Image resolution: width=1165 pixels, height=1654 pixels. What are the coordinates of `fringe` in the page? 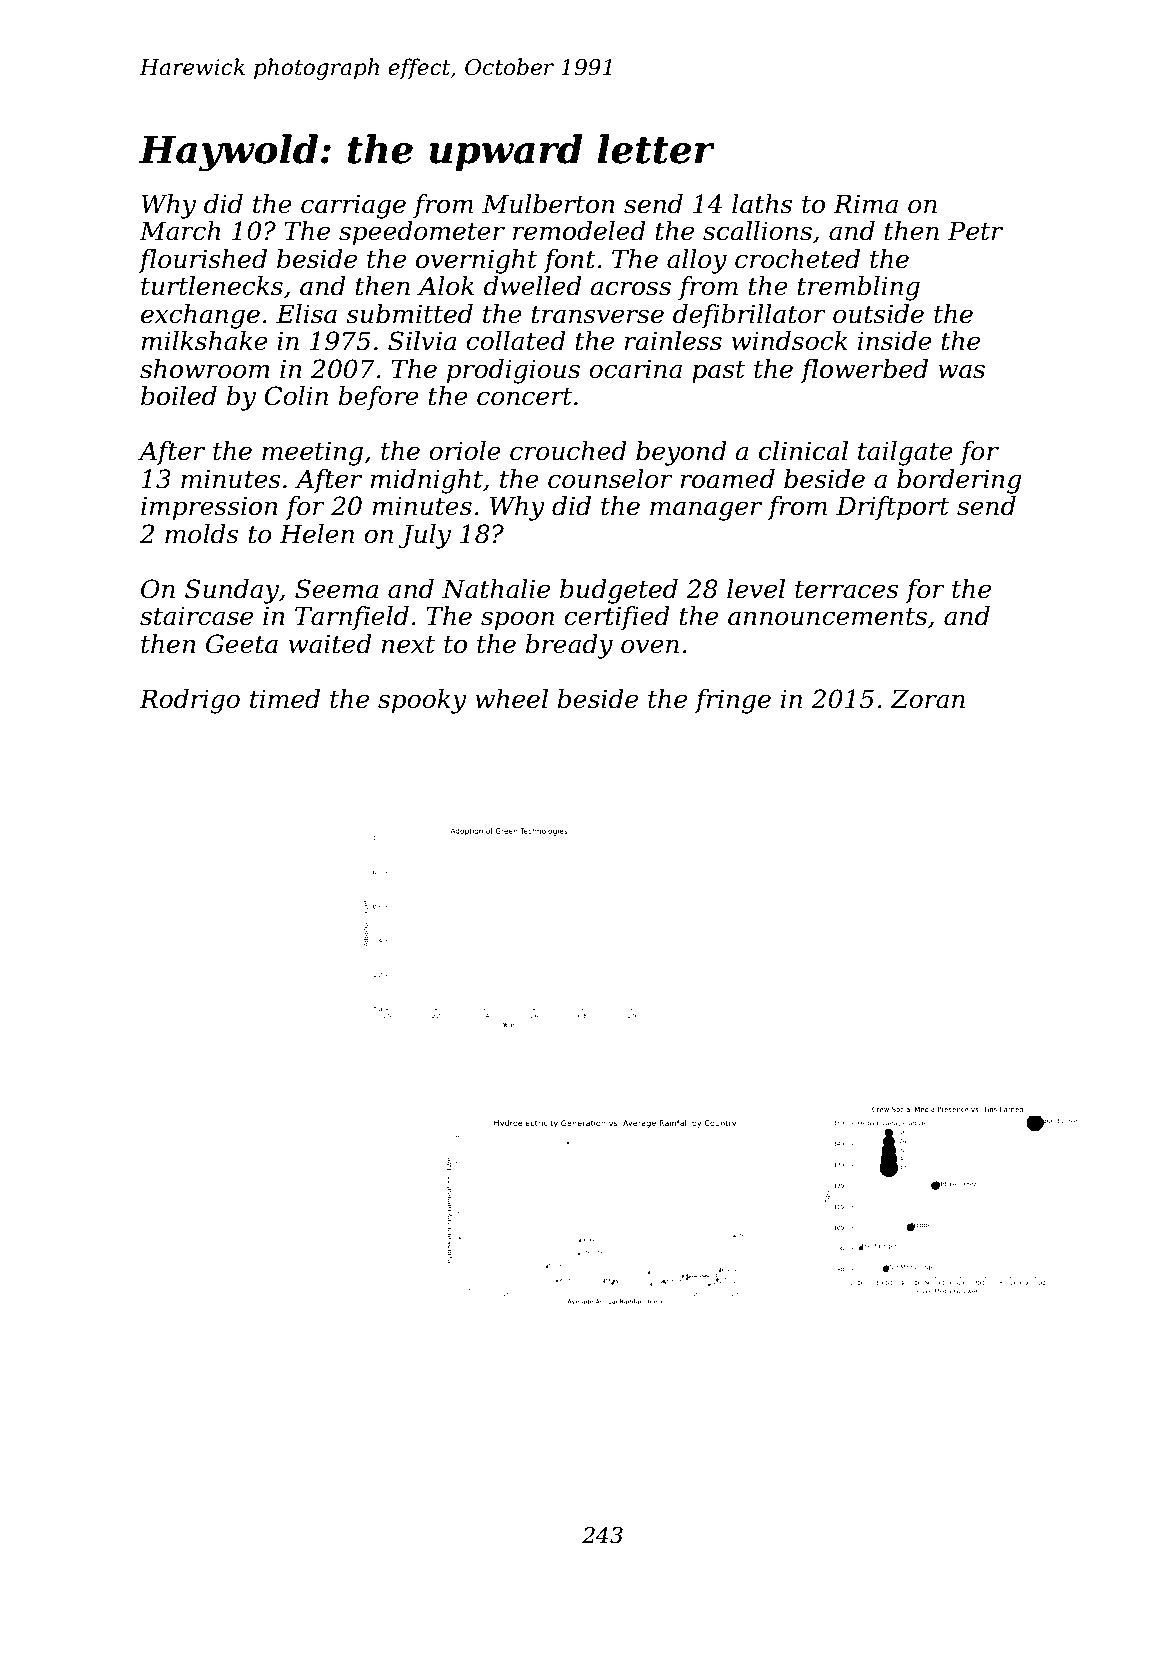 It's located at (732, 701).
